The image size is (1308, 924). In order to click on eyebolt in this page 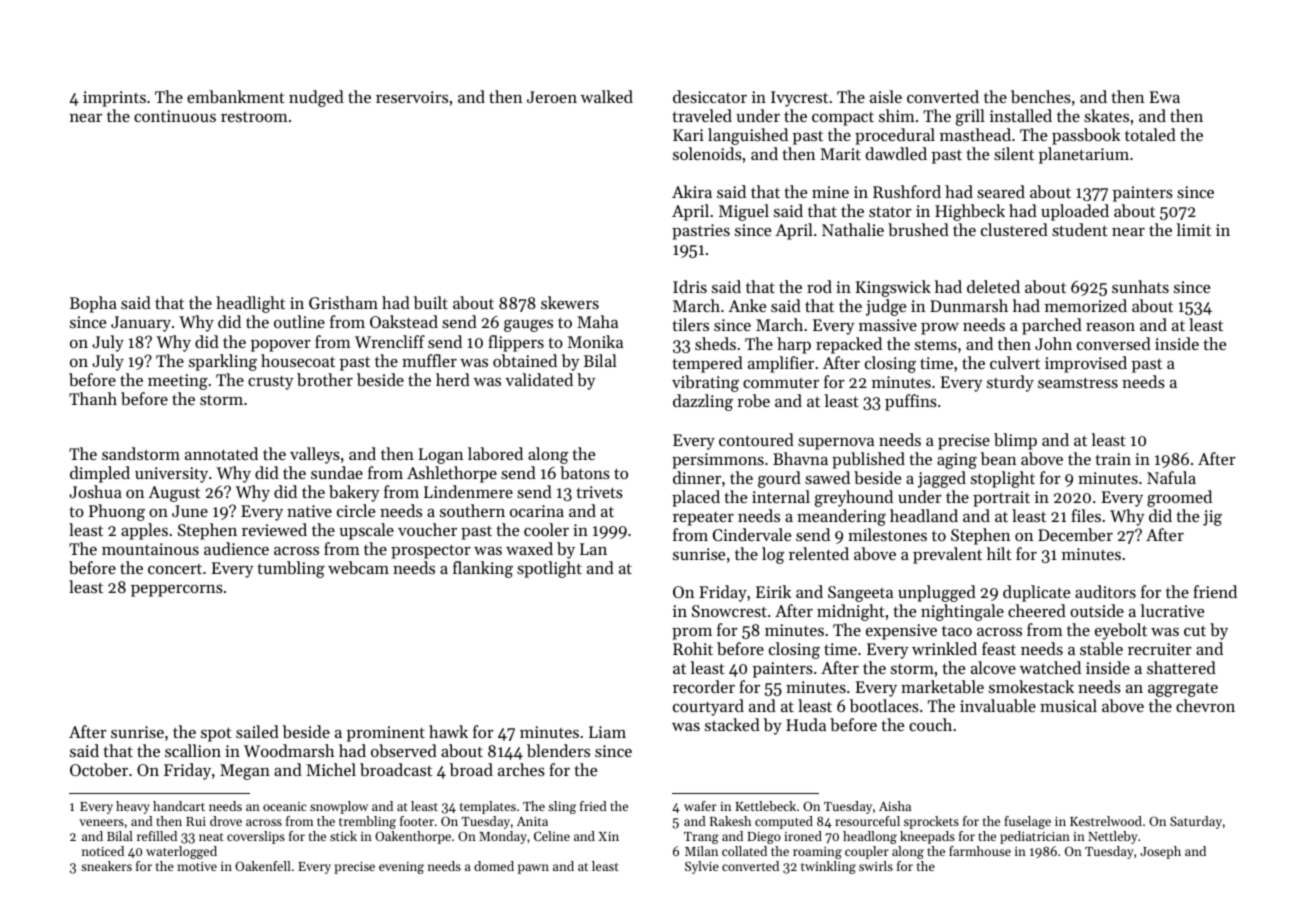, I will do `click(1121, 631)`.
